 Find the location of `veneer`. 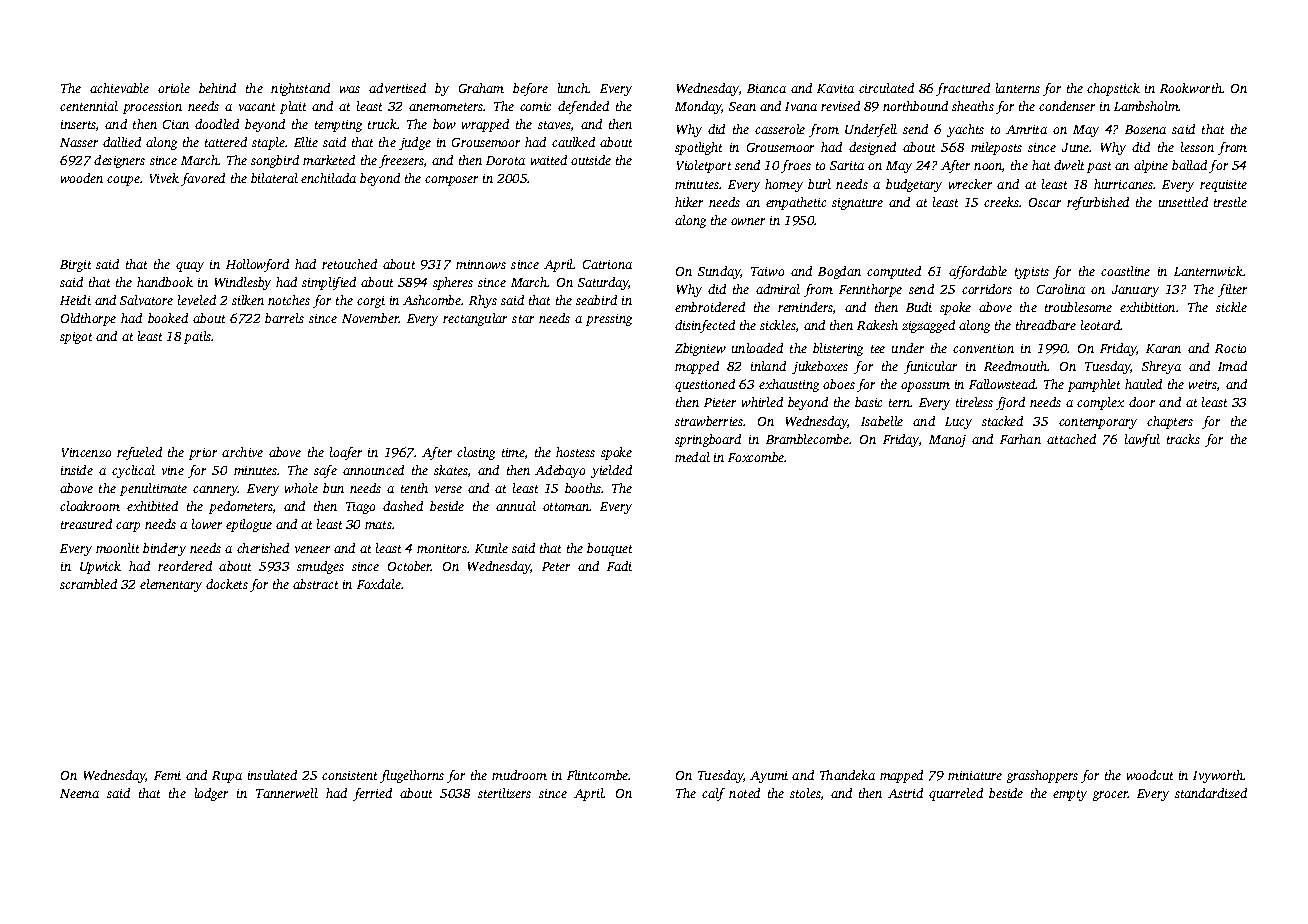

veneer is located at coordinates (312, 549).
